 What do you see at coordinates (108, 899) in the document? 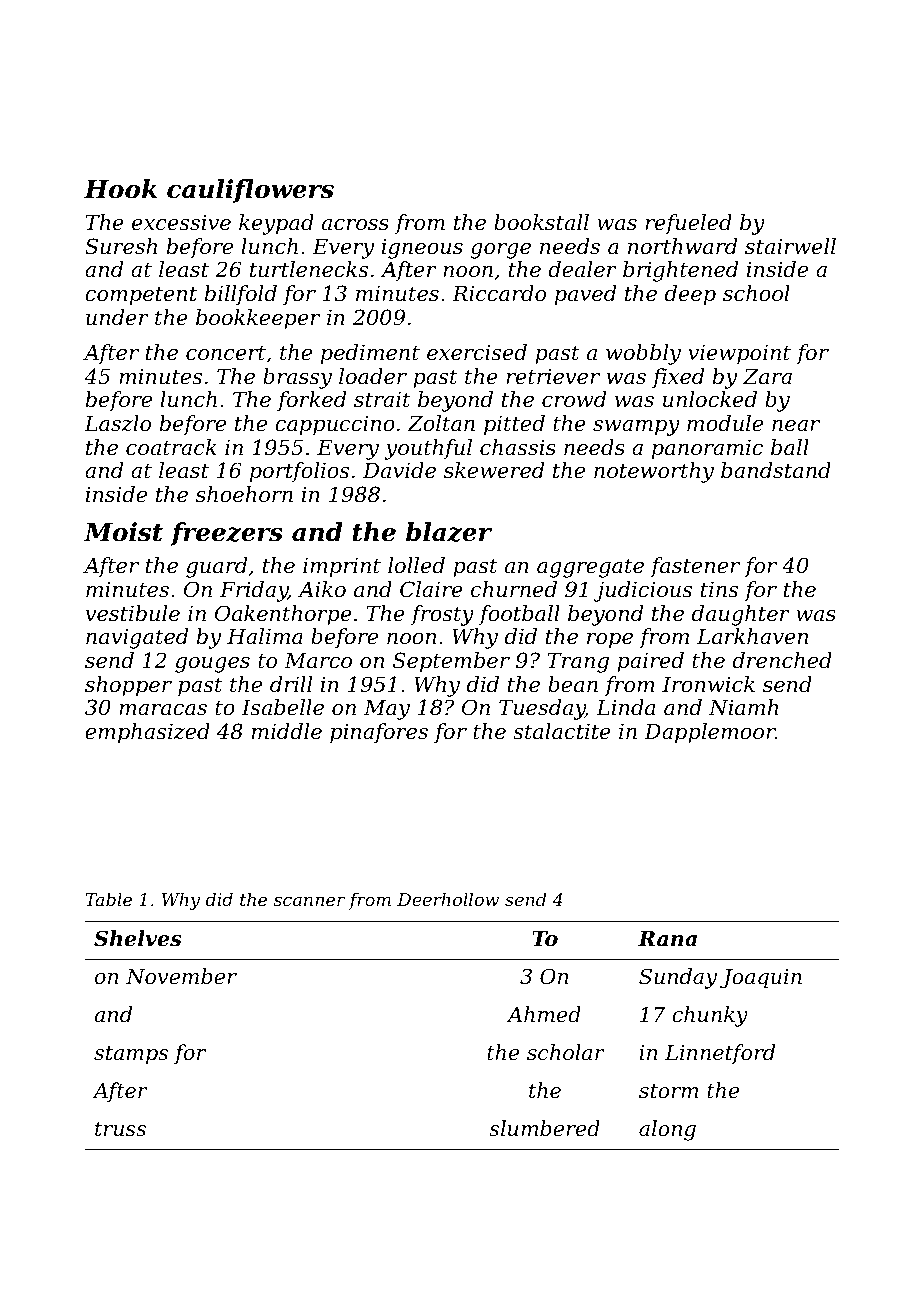
I see `Table` at bounding box center [108, 899].
